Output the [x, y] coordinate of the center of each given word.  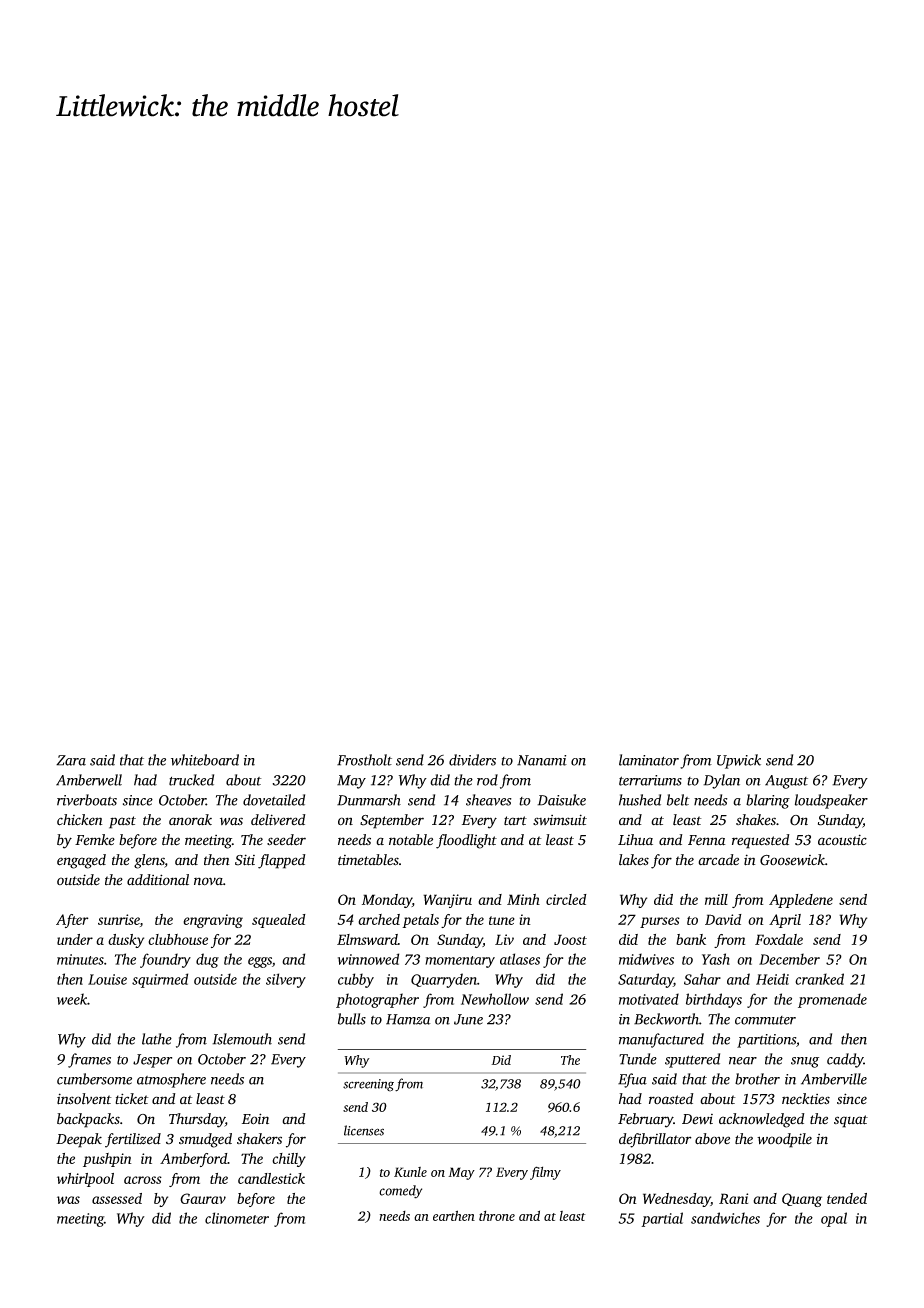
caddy [845, 1060]
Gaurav [203, 1198]
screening [368, 1085]
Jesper [152, 1061]
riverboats [87, 800]
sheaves [489, 800]
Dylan [721, 781]
